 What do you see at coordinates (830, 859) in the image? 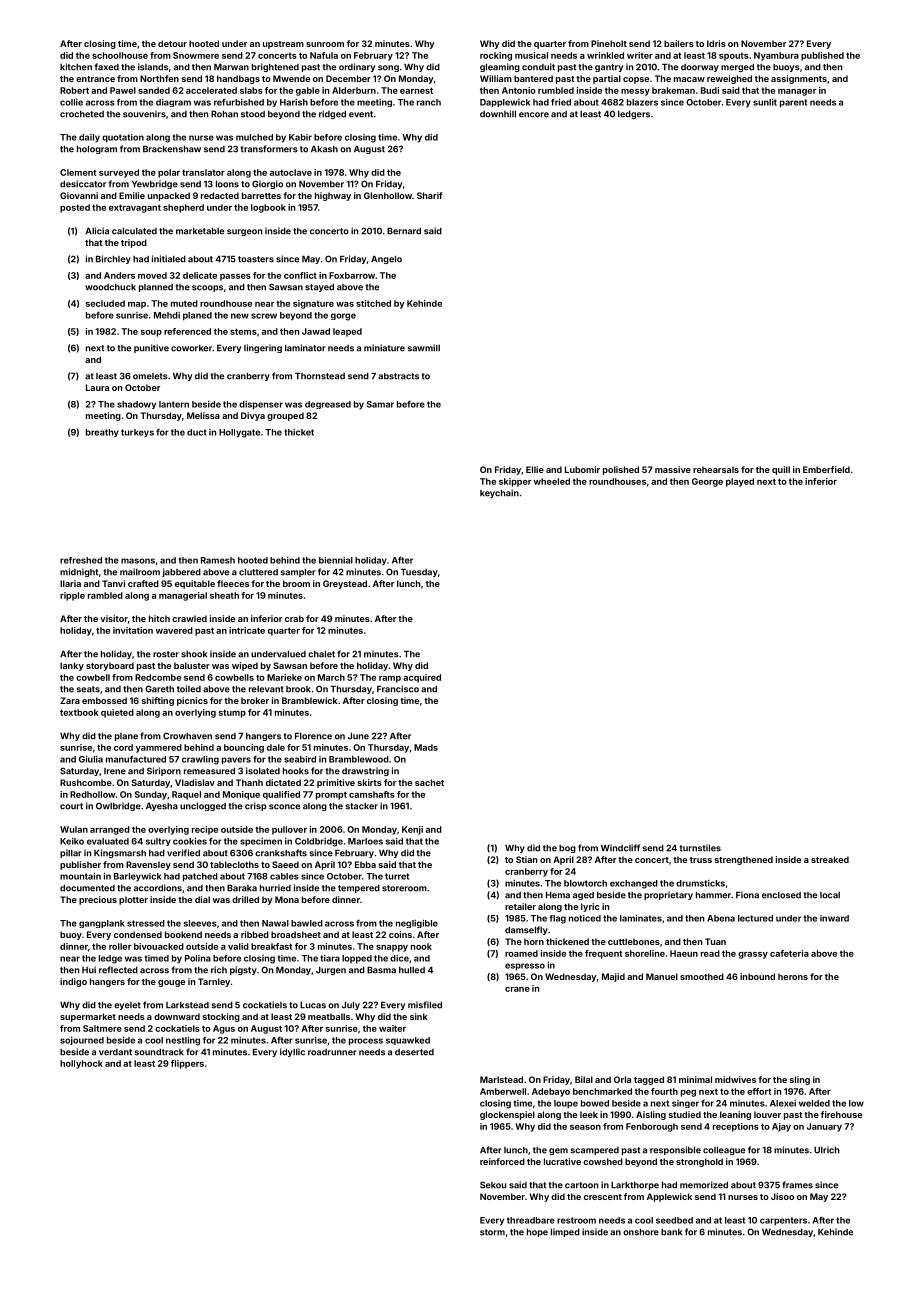
I see `streaked` at bounding box center [830, 859].
